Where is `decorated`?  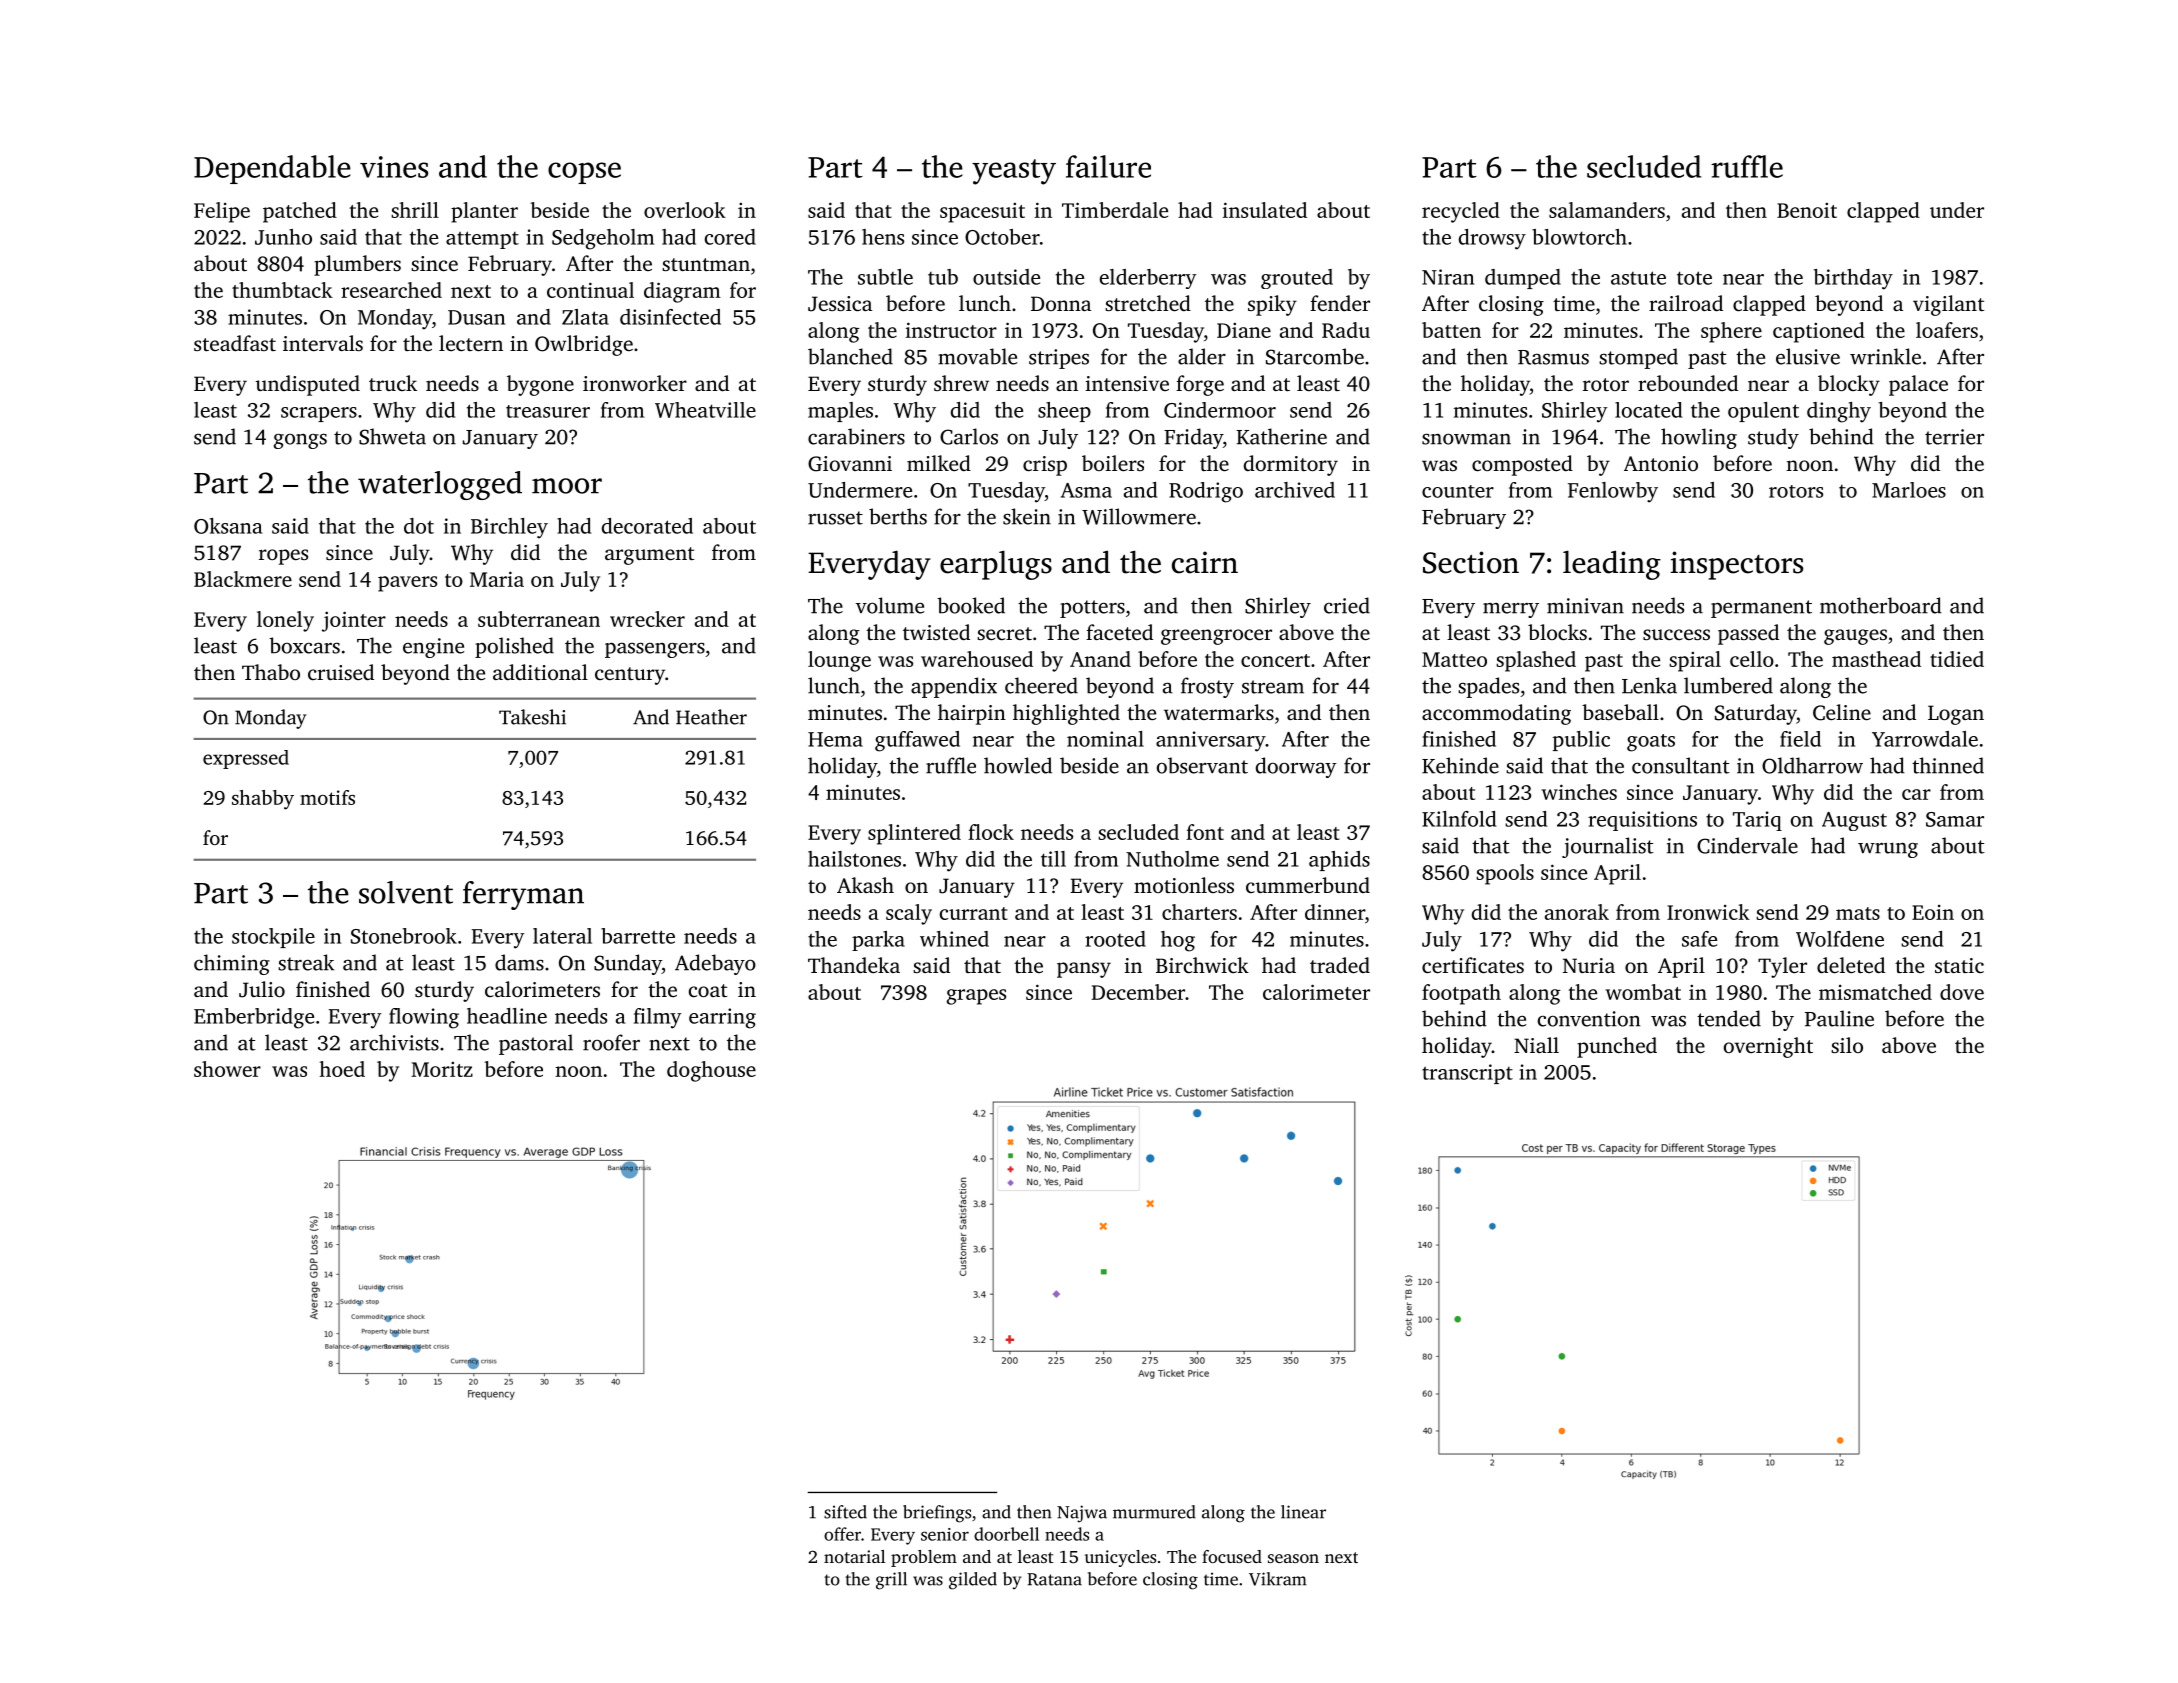
decorated is located at coordinates (647, 526).
